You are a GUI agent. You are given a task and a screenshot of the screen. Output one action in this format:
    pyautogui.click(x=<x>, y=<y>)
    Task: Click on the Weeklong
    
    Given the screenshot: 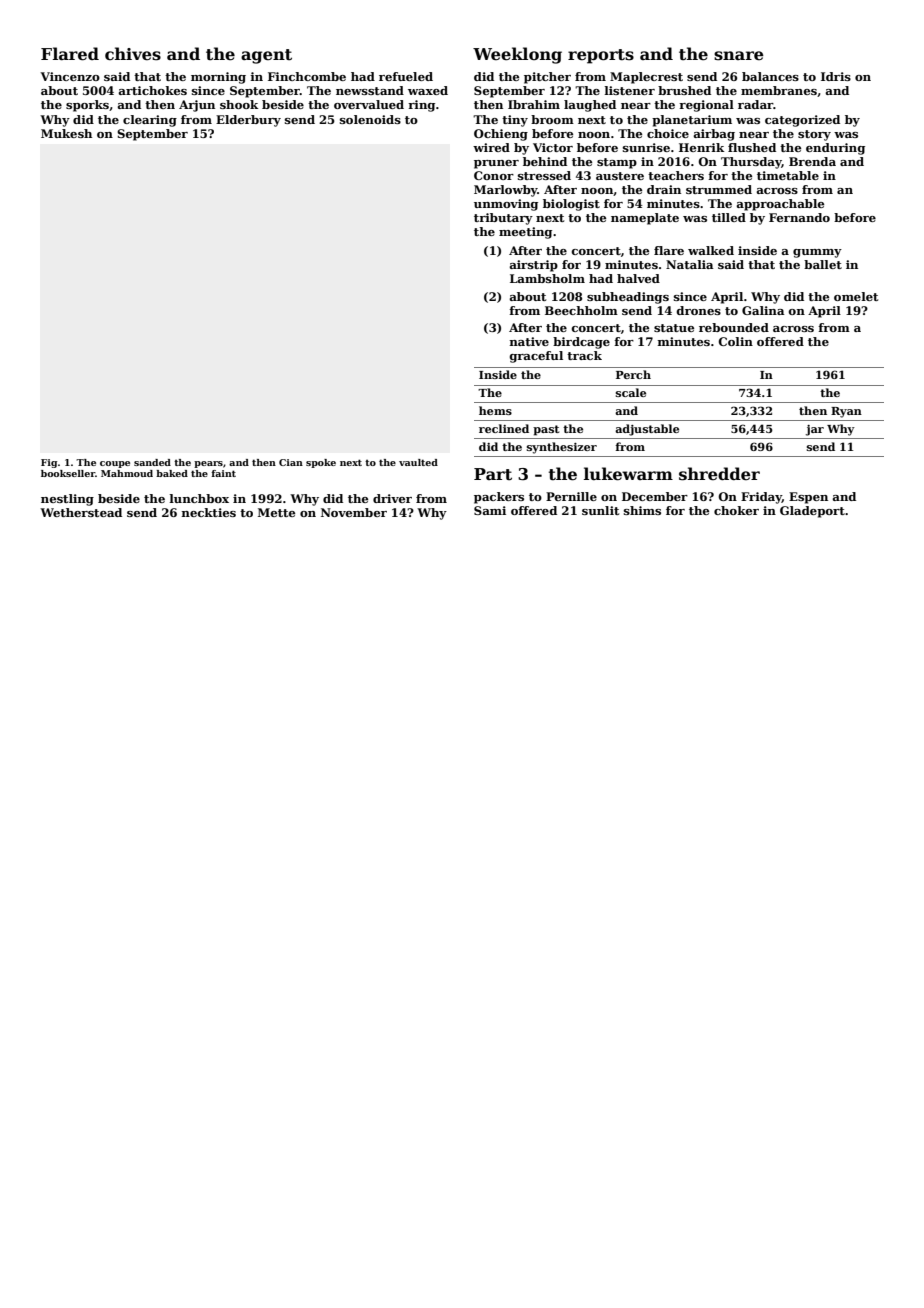 What is the action you would take?
    pyautogui.click(x=517, y=55)
